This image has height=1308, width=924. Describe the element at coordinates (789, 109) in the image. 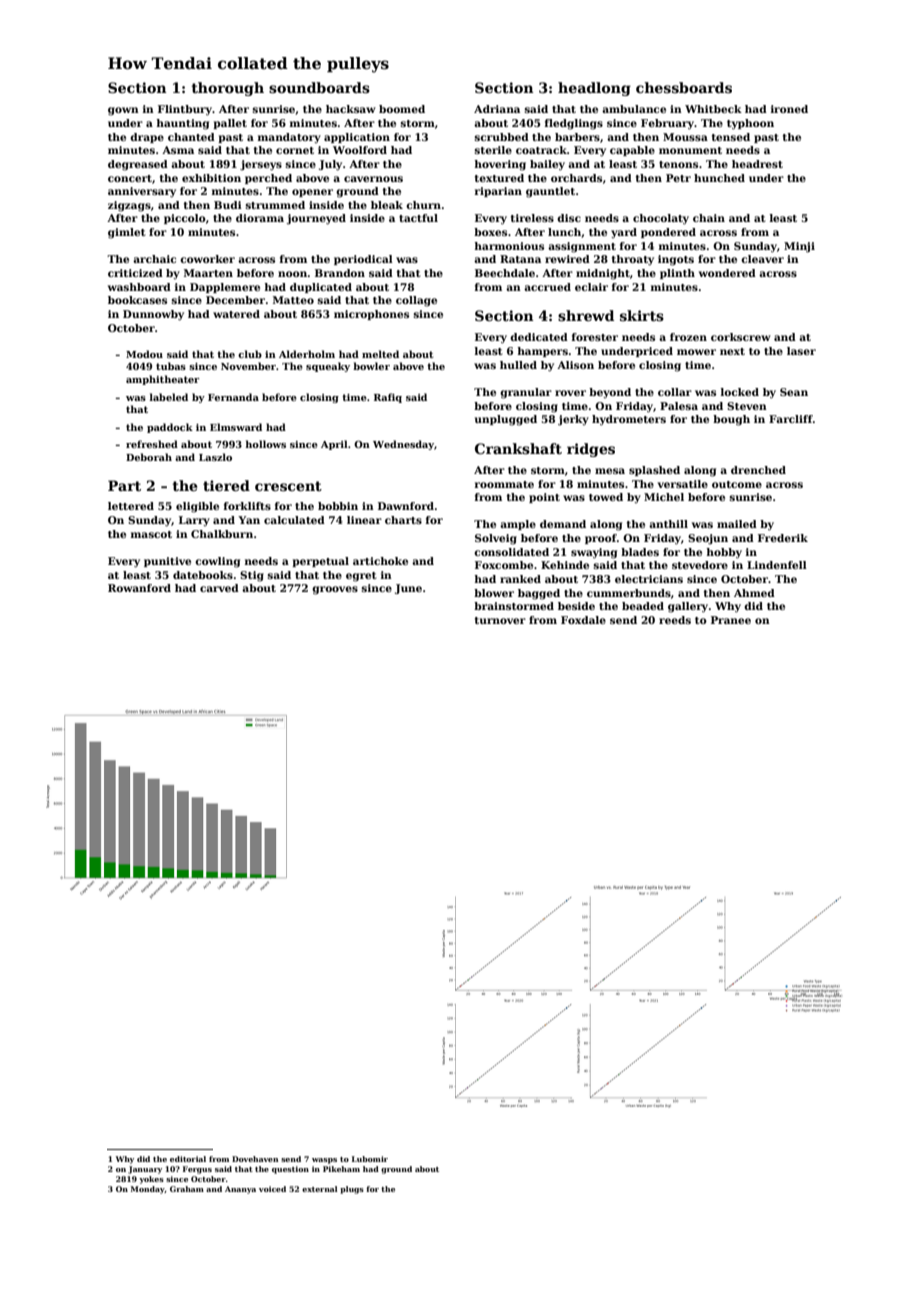

I see `ironed` at that location.
